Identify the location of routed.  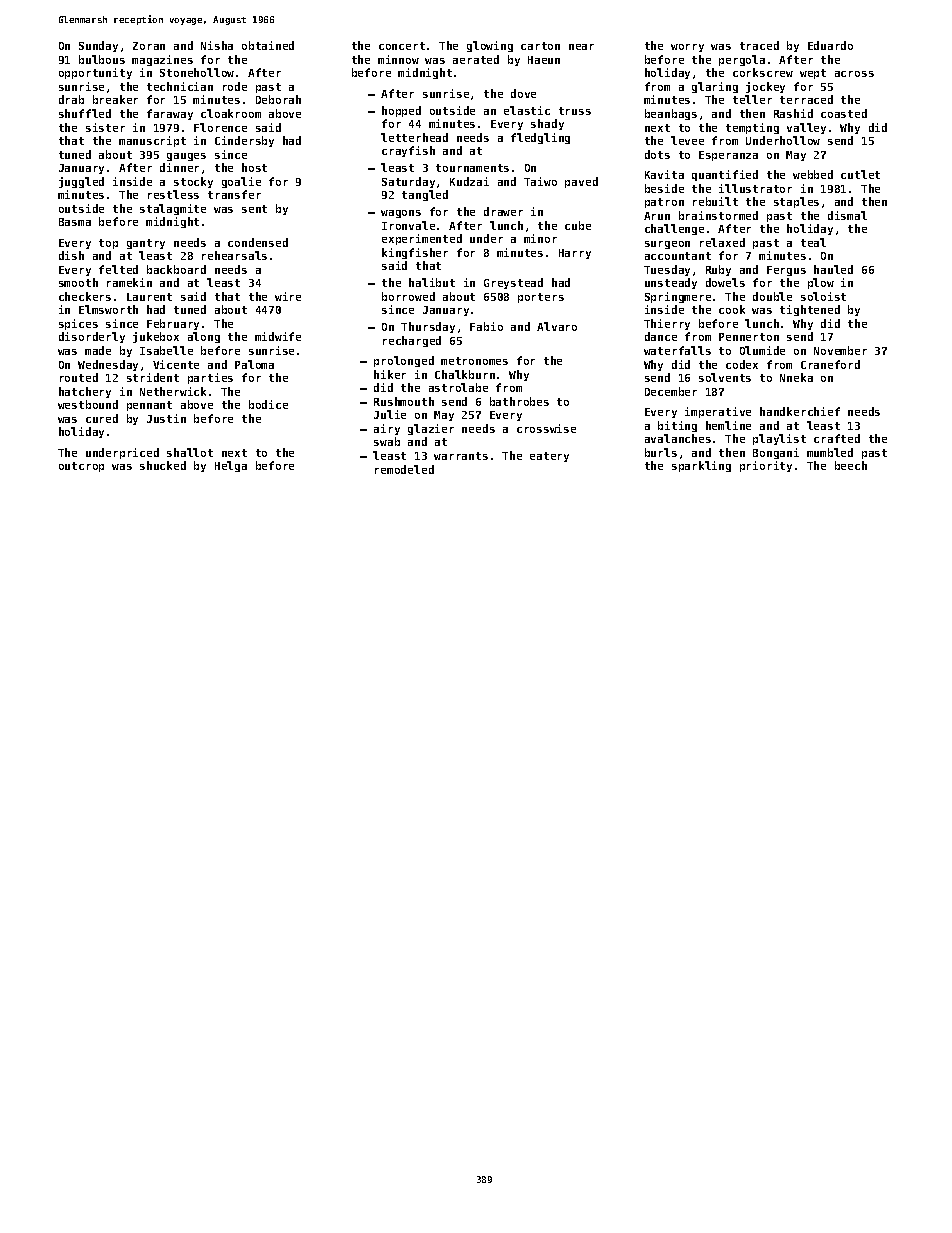
(79, 377).
